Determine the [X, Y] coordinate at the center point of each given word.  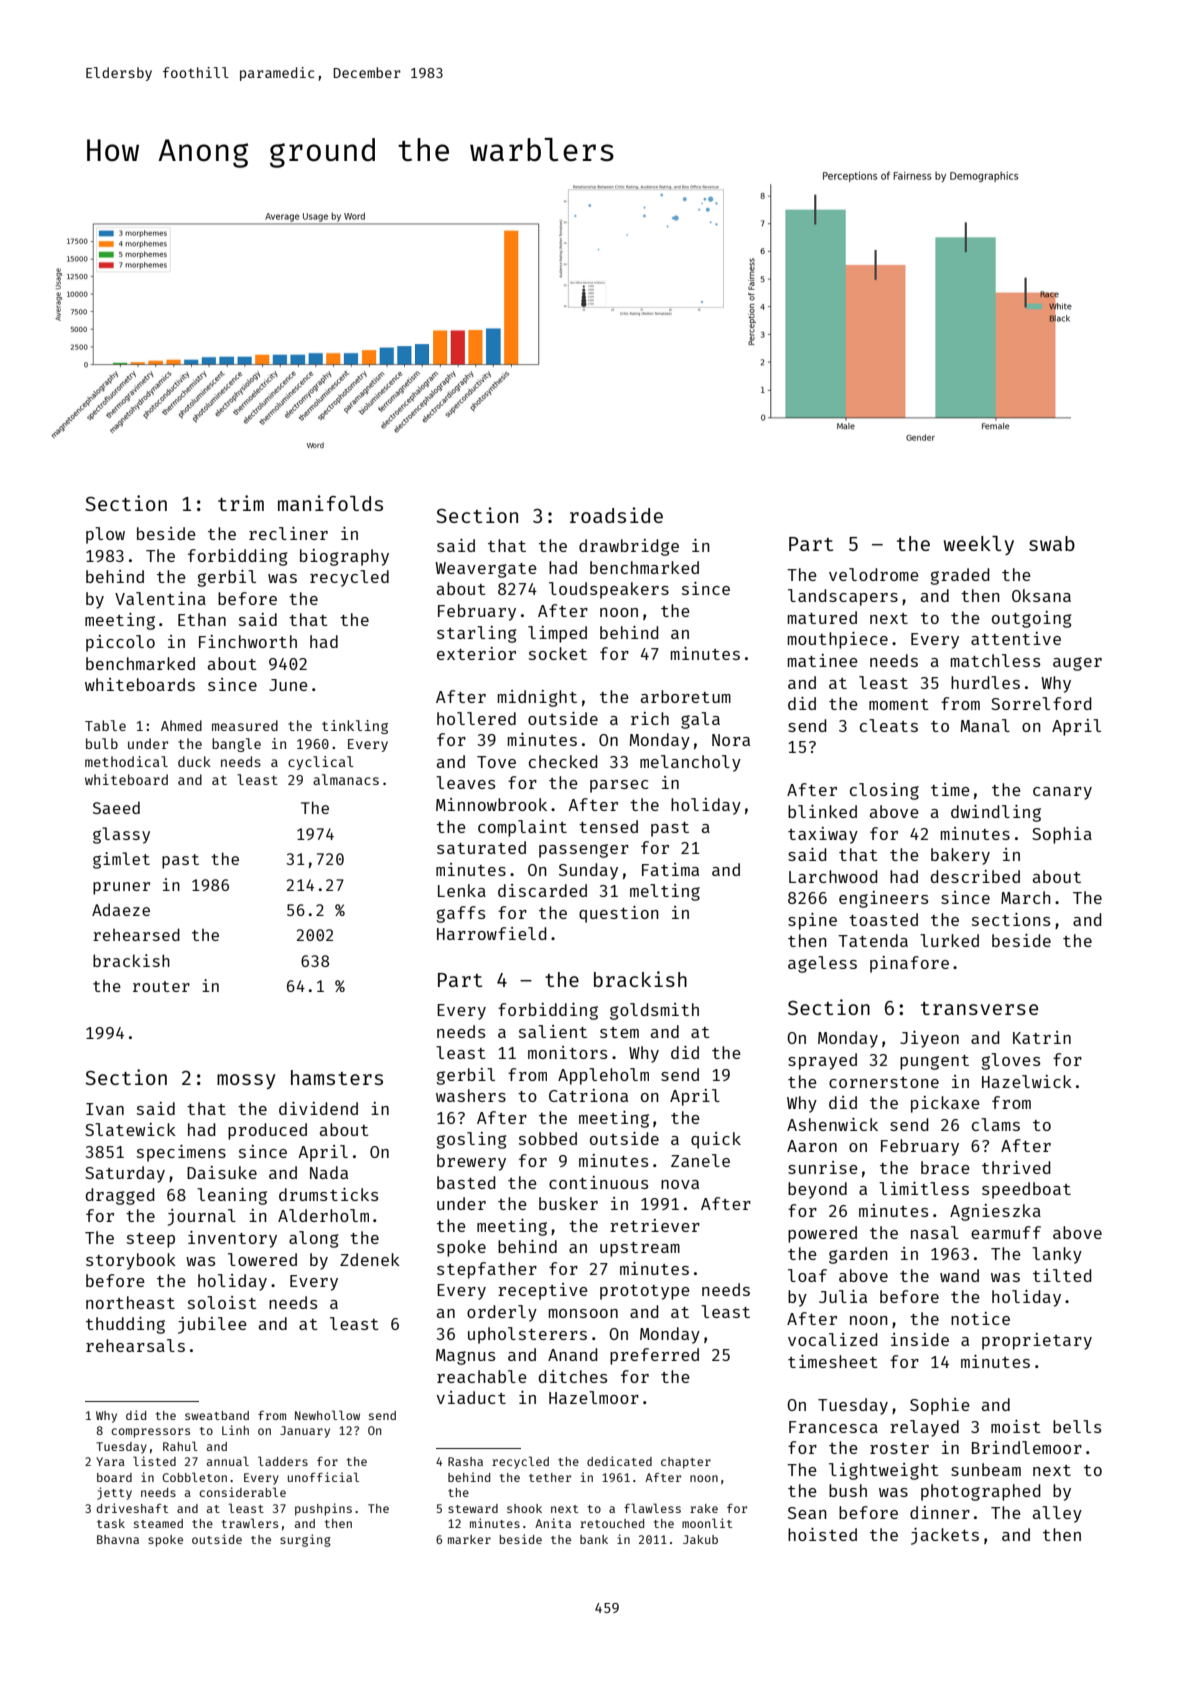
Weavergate [486, 570]
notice [980, 1318]
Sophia [1062, 835]
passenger [584, 851]
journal [202, 1217]
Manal [985, 725]
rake [704, 1508]
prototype [645, 1292]
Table [105, 725]
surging [305, 1540]
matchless [995, 660]
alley [1057, 1514]
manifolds [330, 503]
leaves [465, 782]
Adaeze [121, 909]
